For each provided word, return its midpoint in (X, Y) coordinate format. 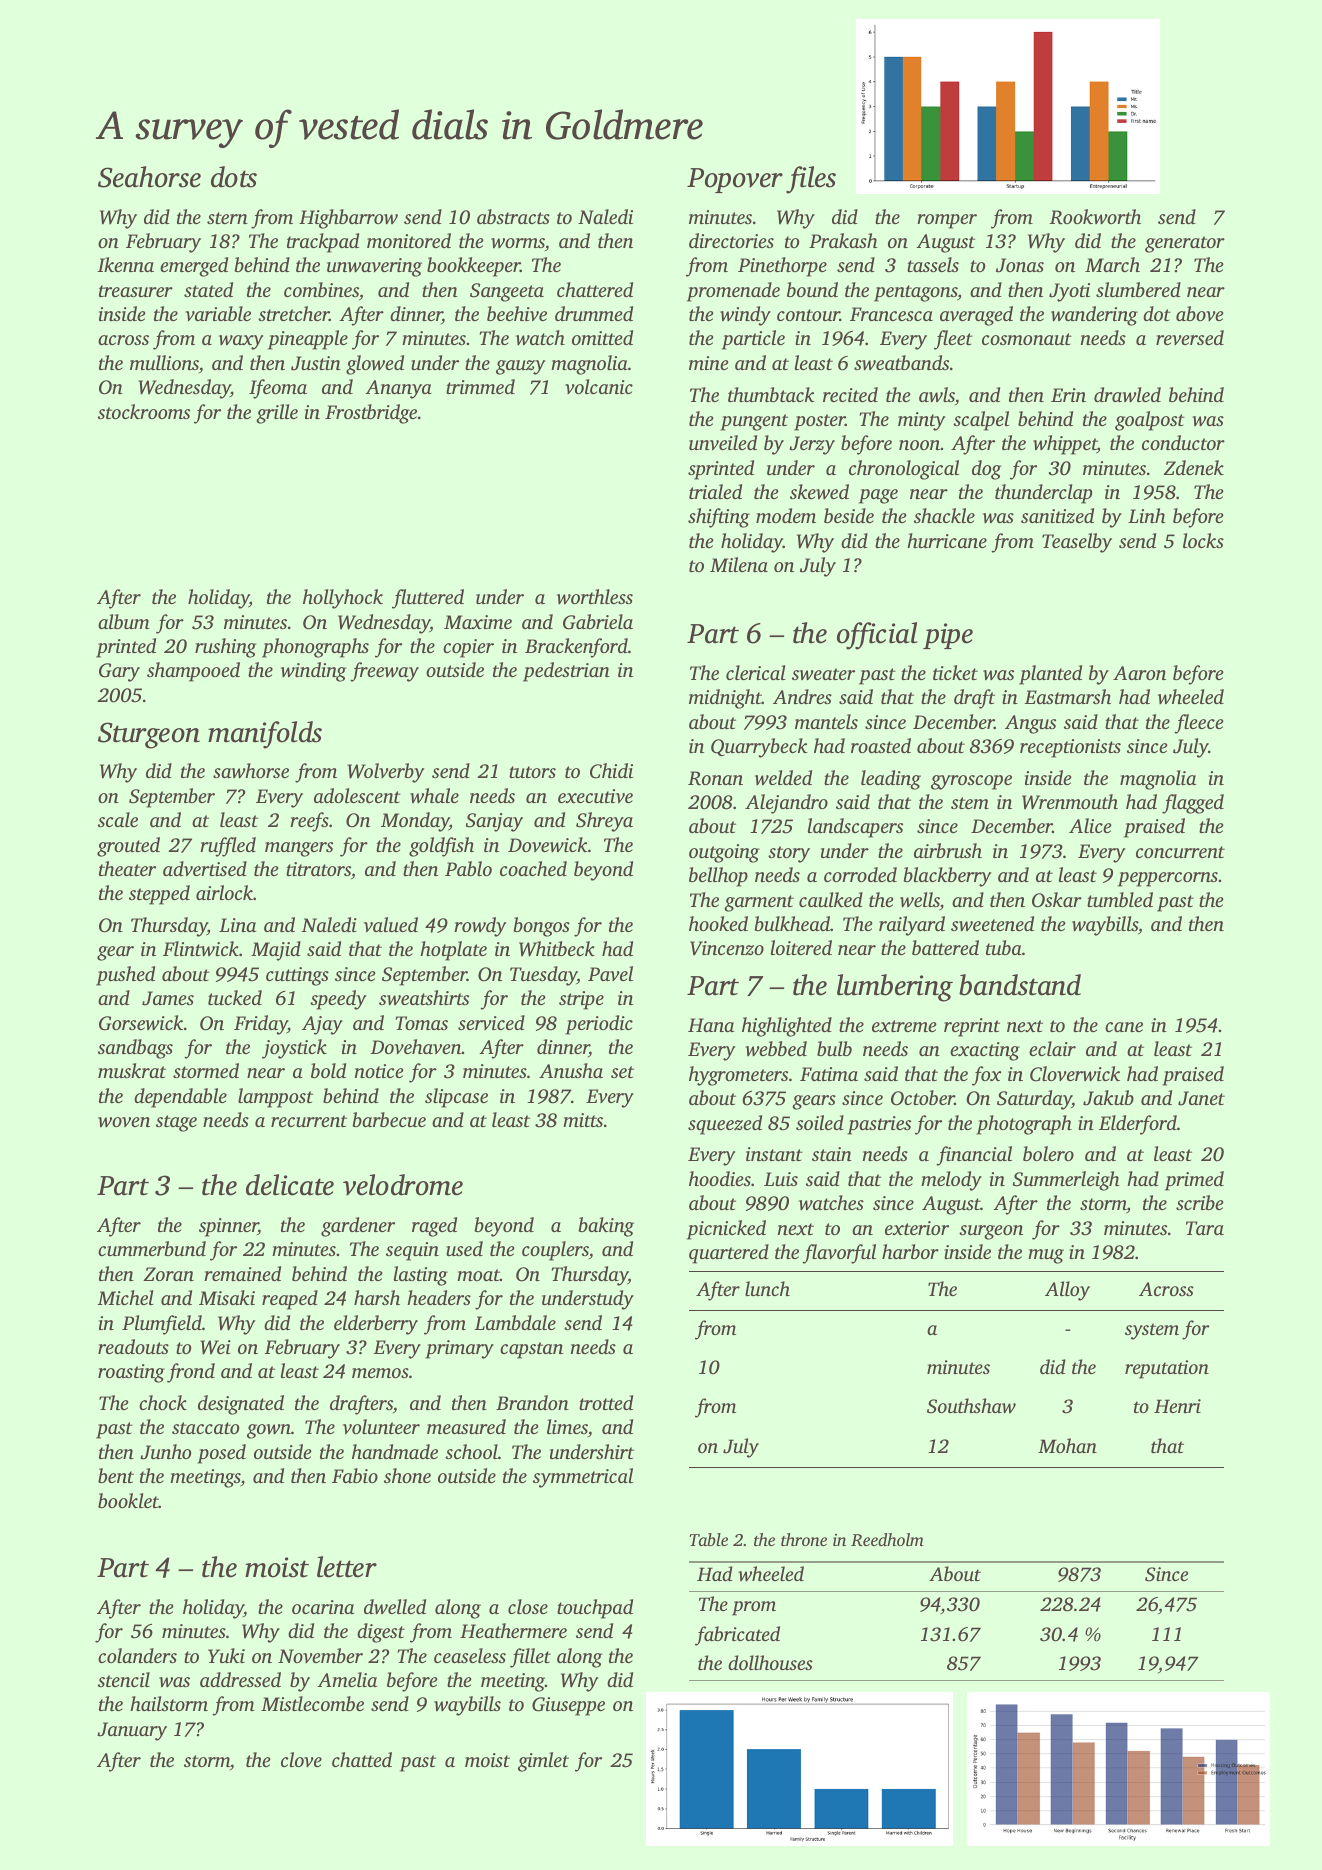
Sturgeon (149, 735)
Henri (1177, 1406)
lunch (767, 1288)
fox (986, 1076)
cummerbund (152, 1248)
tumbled (1120, 899)
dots (234, 177)
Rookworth (1095, 217)
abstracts (513, 216)
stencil (124, 1679)
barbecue (389, 1119)
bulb (834, 1048)
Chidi (611, 771)
